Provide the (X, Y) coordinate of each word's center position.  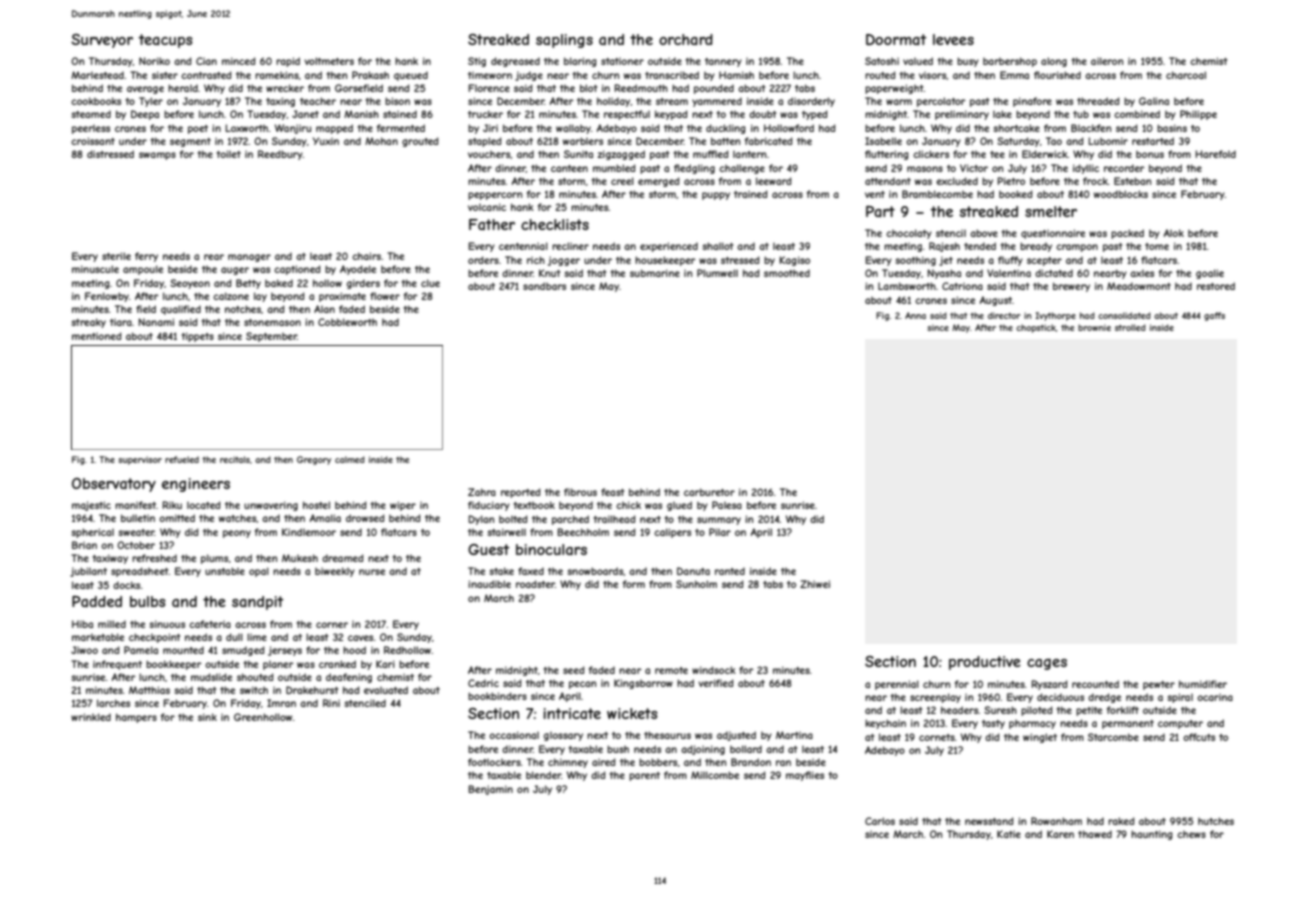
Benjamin (490, 790)
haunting (1152, 835)
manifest (135, 505)
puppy (716, 196)
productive (985, 663)
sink (207, 717)
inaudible (489, 584)
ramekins (277, 75)
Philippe (1198, 115)
